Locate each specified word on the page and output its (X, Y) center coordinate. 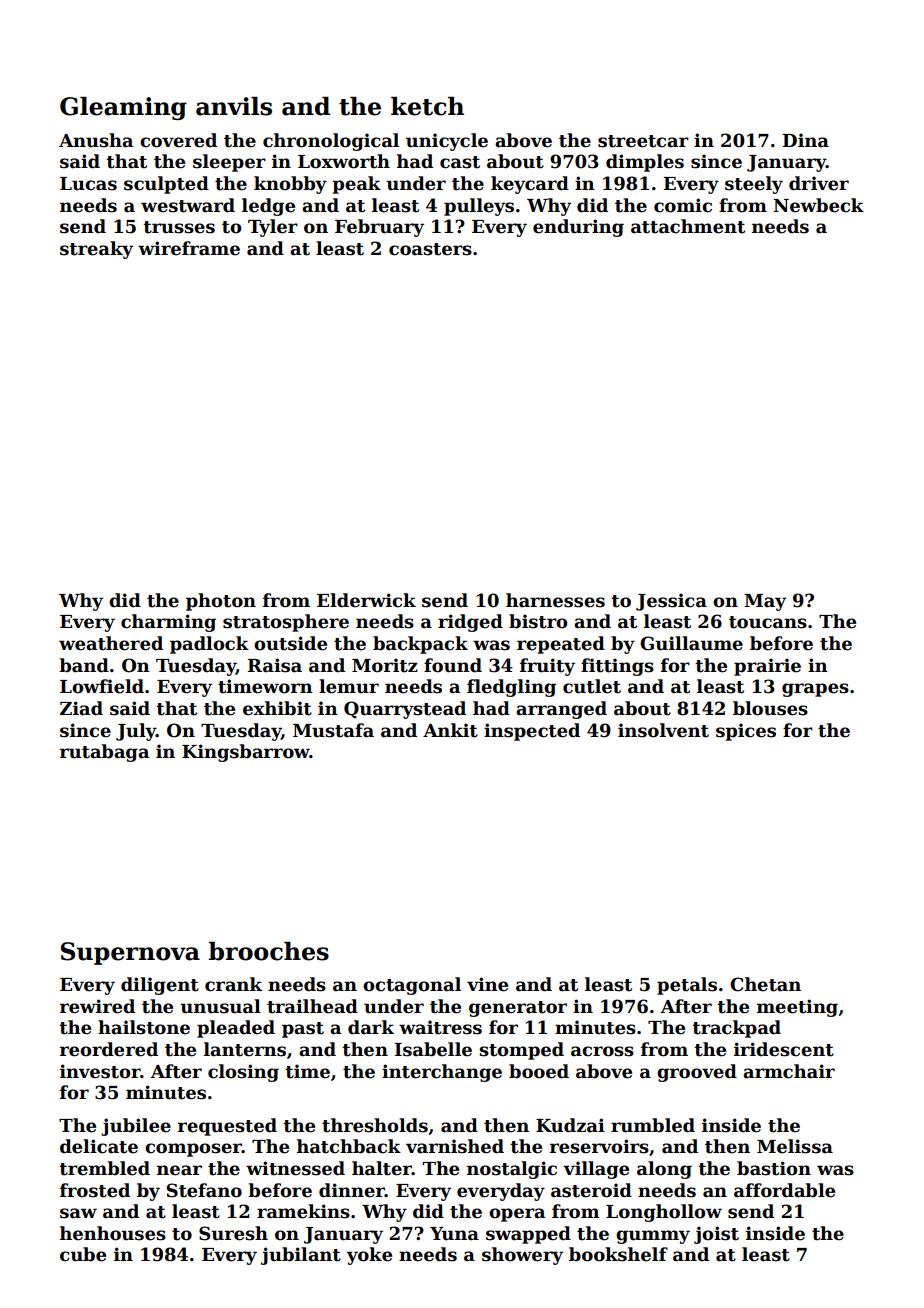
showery (522, 1256)
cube (83, 1254)
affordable (784, 1190)
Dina (806, 140)
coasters (430, 249)
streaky (96, 250)
